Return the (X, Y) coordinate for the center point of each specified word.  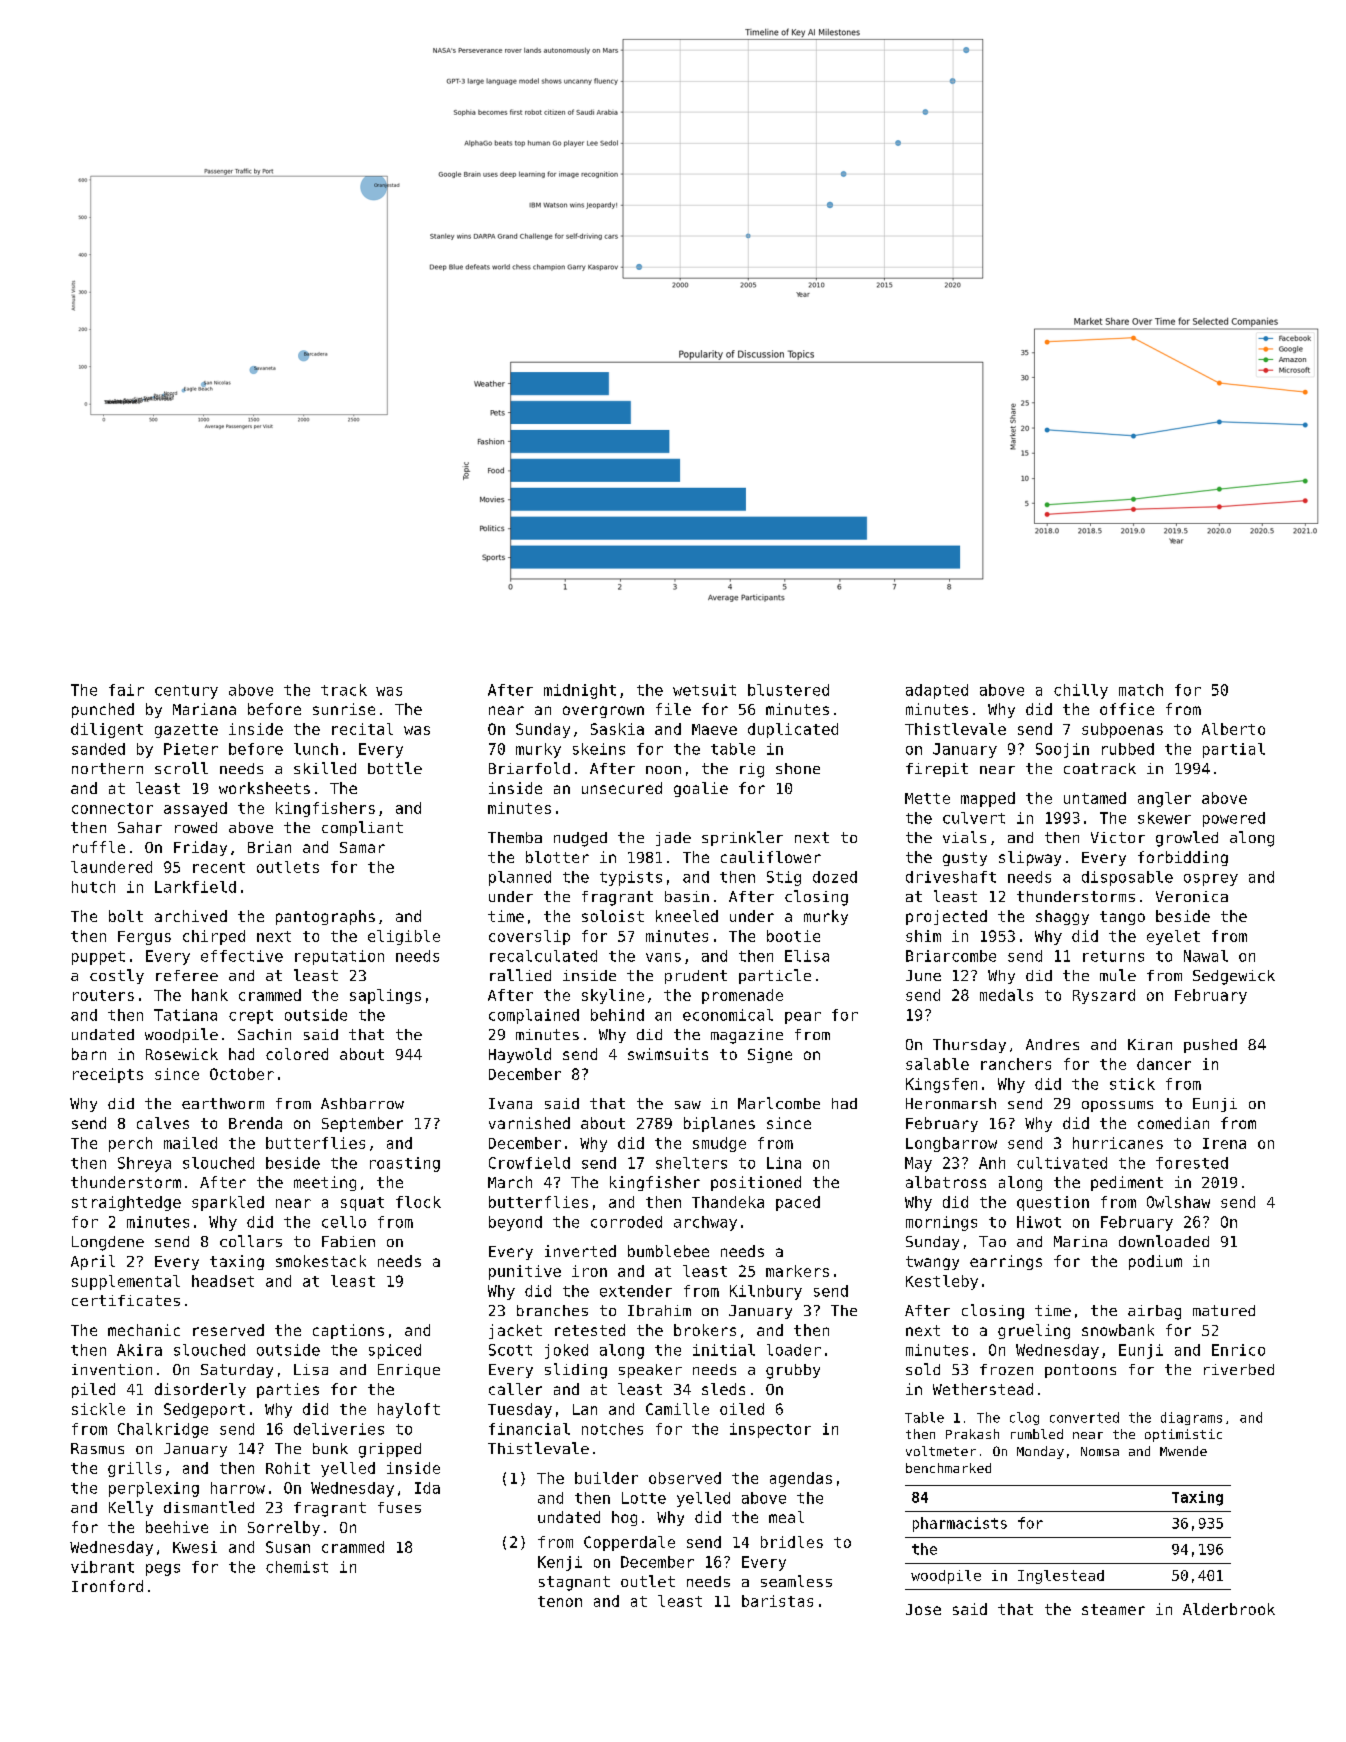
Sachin (264, 1034)
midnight (580, 691)
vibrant (102, 1567)
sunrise (344, 709)
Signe (770, 1055)
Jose (923, 1609)
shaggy (1062, 917)
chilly (1081, 691)
